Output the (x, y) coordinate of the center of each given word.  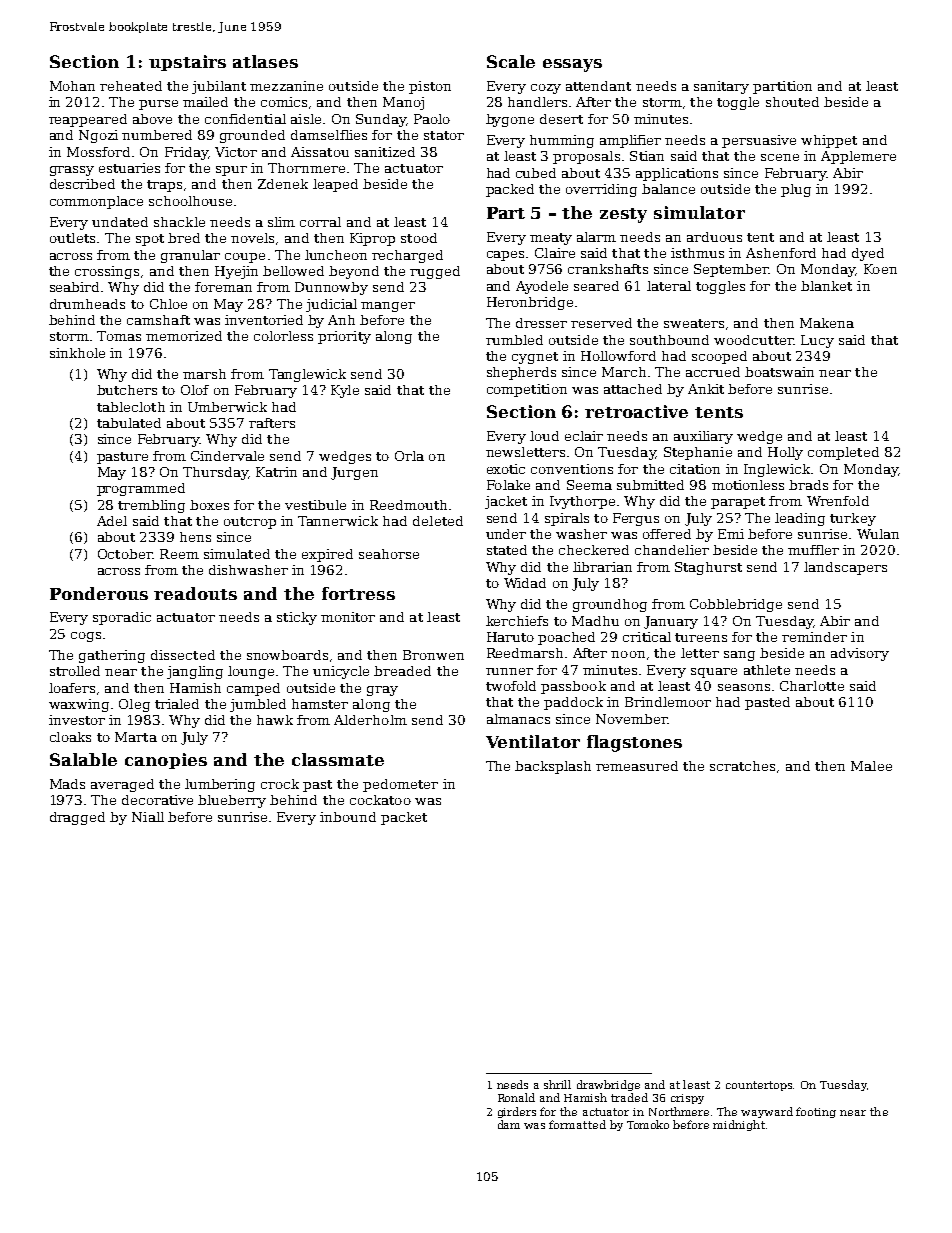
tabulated (129, 423)
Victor (236, 152)
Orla (409, 456)
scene (780, 157)
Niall (148, 817)
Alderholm (370, 720)
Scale (511, 61)
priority (344, 337)
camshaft (158, 320)
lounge (251, 672)
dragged (77, 818)
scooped (719, 357)
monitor (348, 617)
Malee (871, 766)
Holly (785, 453)
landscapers (845, 568)
